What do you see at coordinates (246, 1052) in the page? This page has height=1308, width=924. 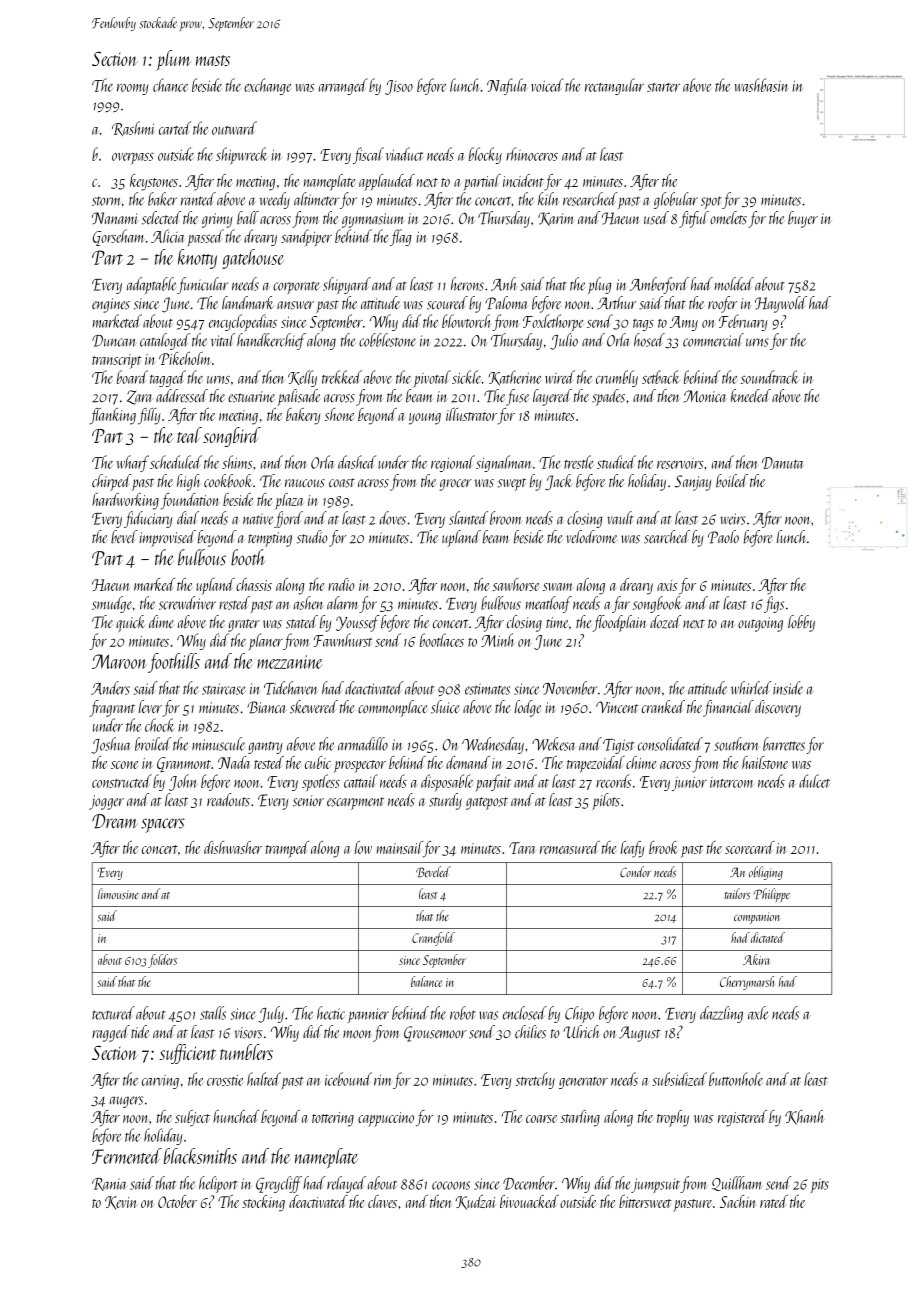 I see `tumblers` at bounding box center [246, 1052].
